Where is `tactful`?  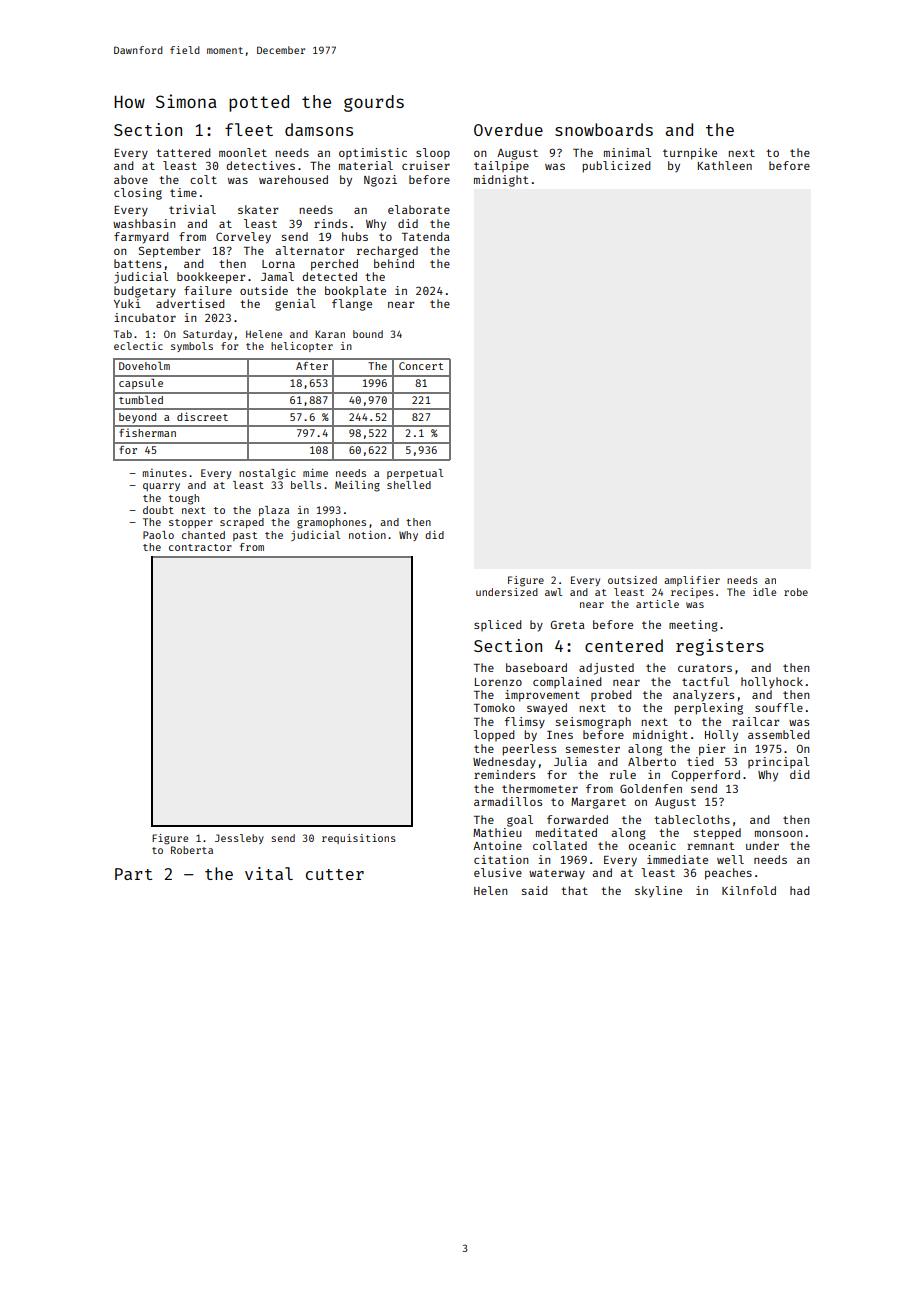
tactful is located at coordinates (705, 681).
